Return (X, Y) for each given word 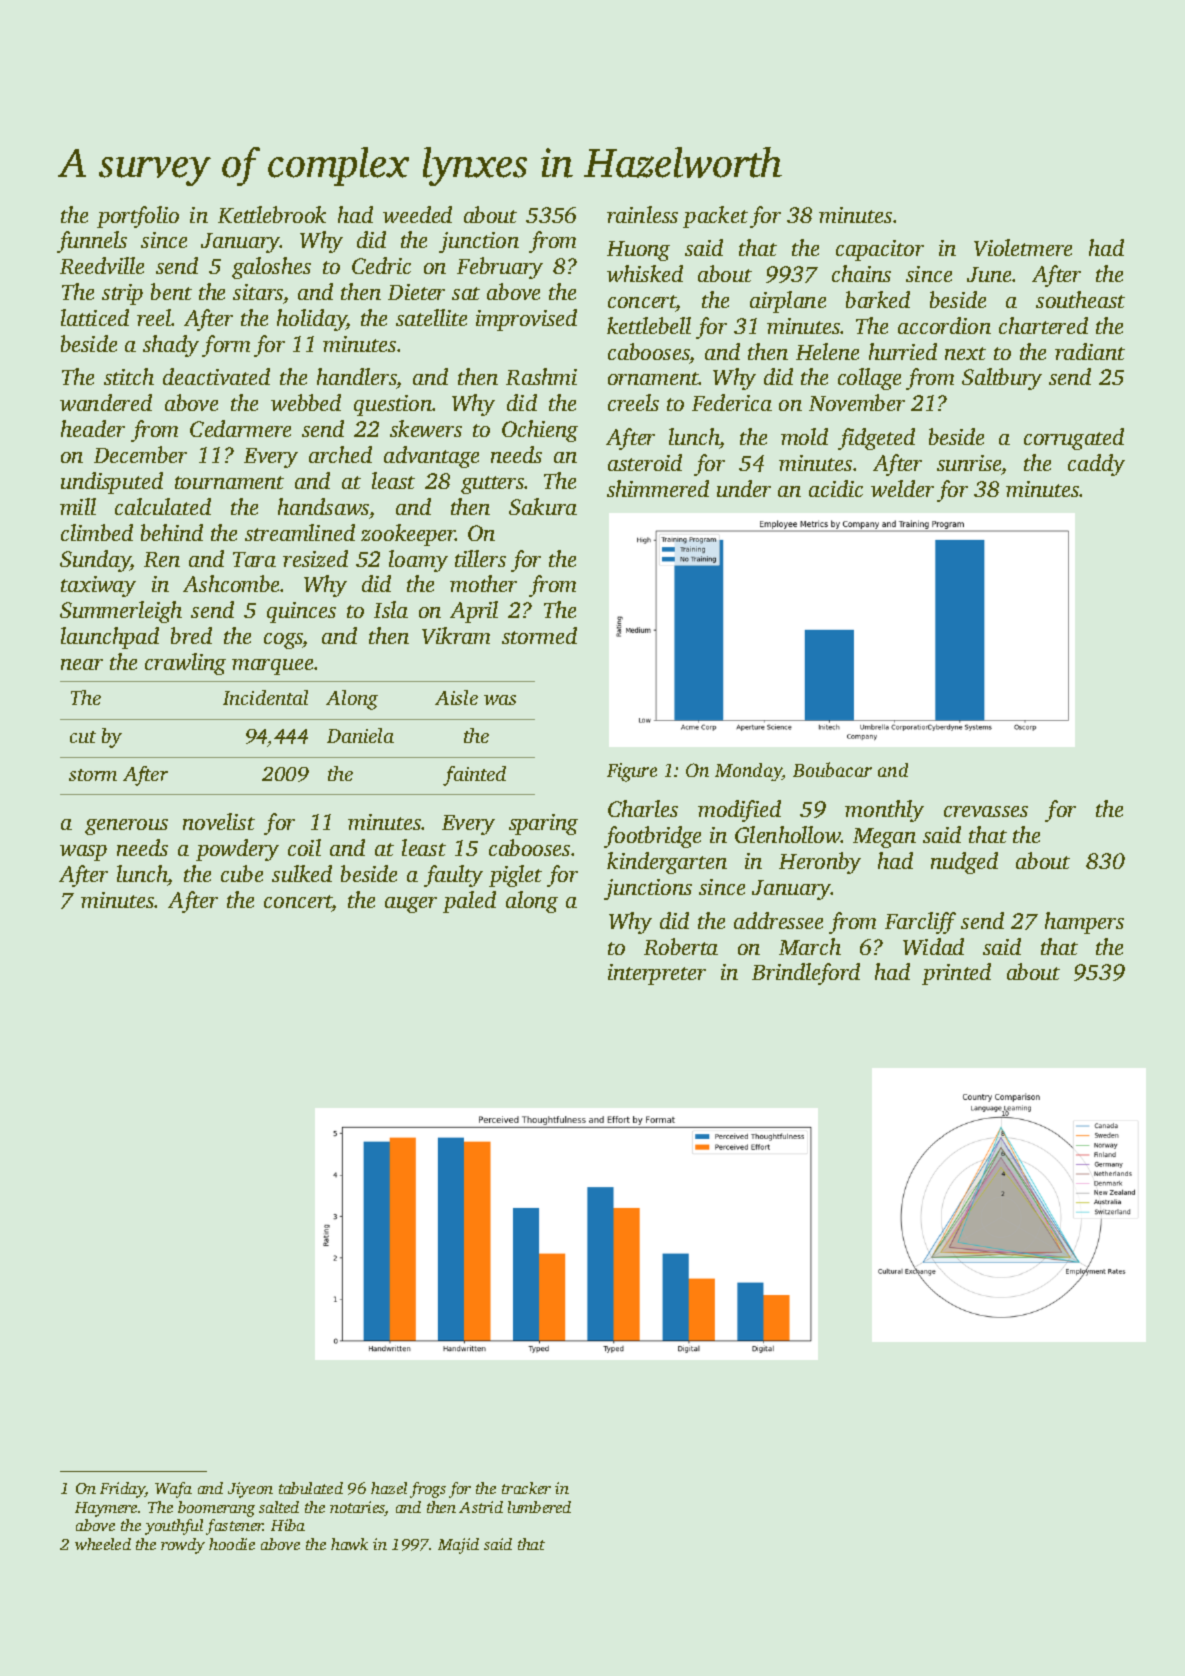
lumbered (539, 1507)
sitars (258, 292)
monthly (884, 811)
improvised (526, 320)
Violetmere (1023, 247)
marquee (272, 667)
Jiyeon (250, 1490)
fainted (474, 776)
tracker (526, 1488)
